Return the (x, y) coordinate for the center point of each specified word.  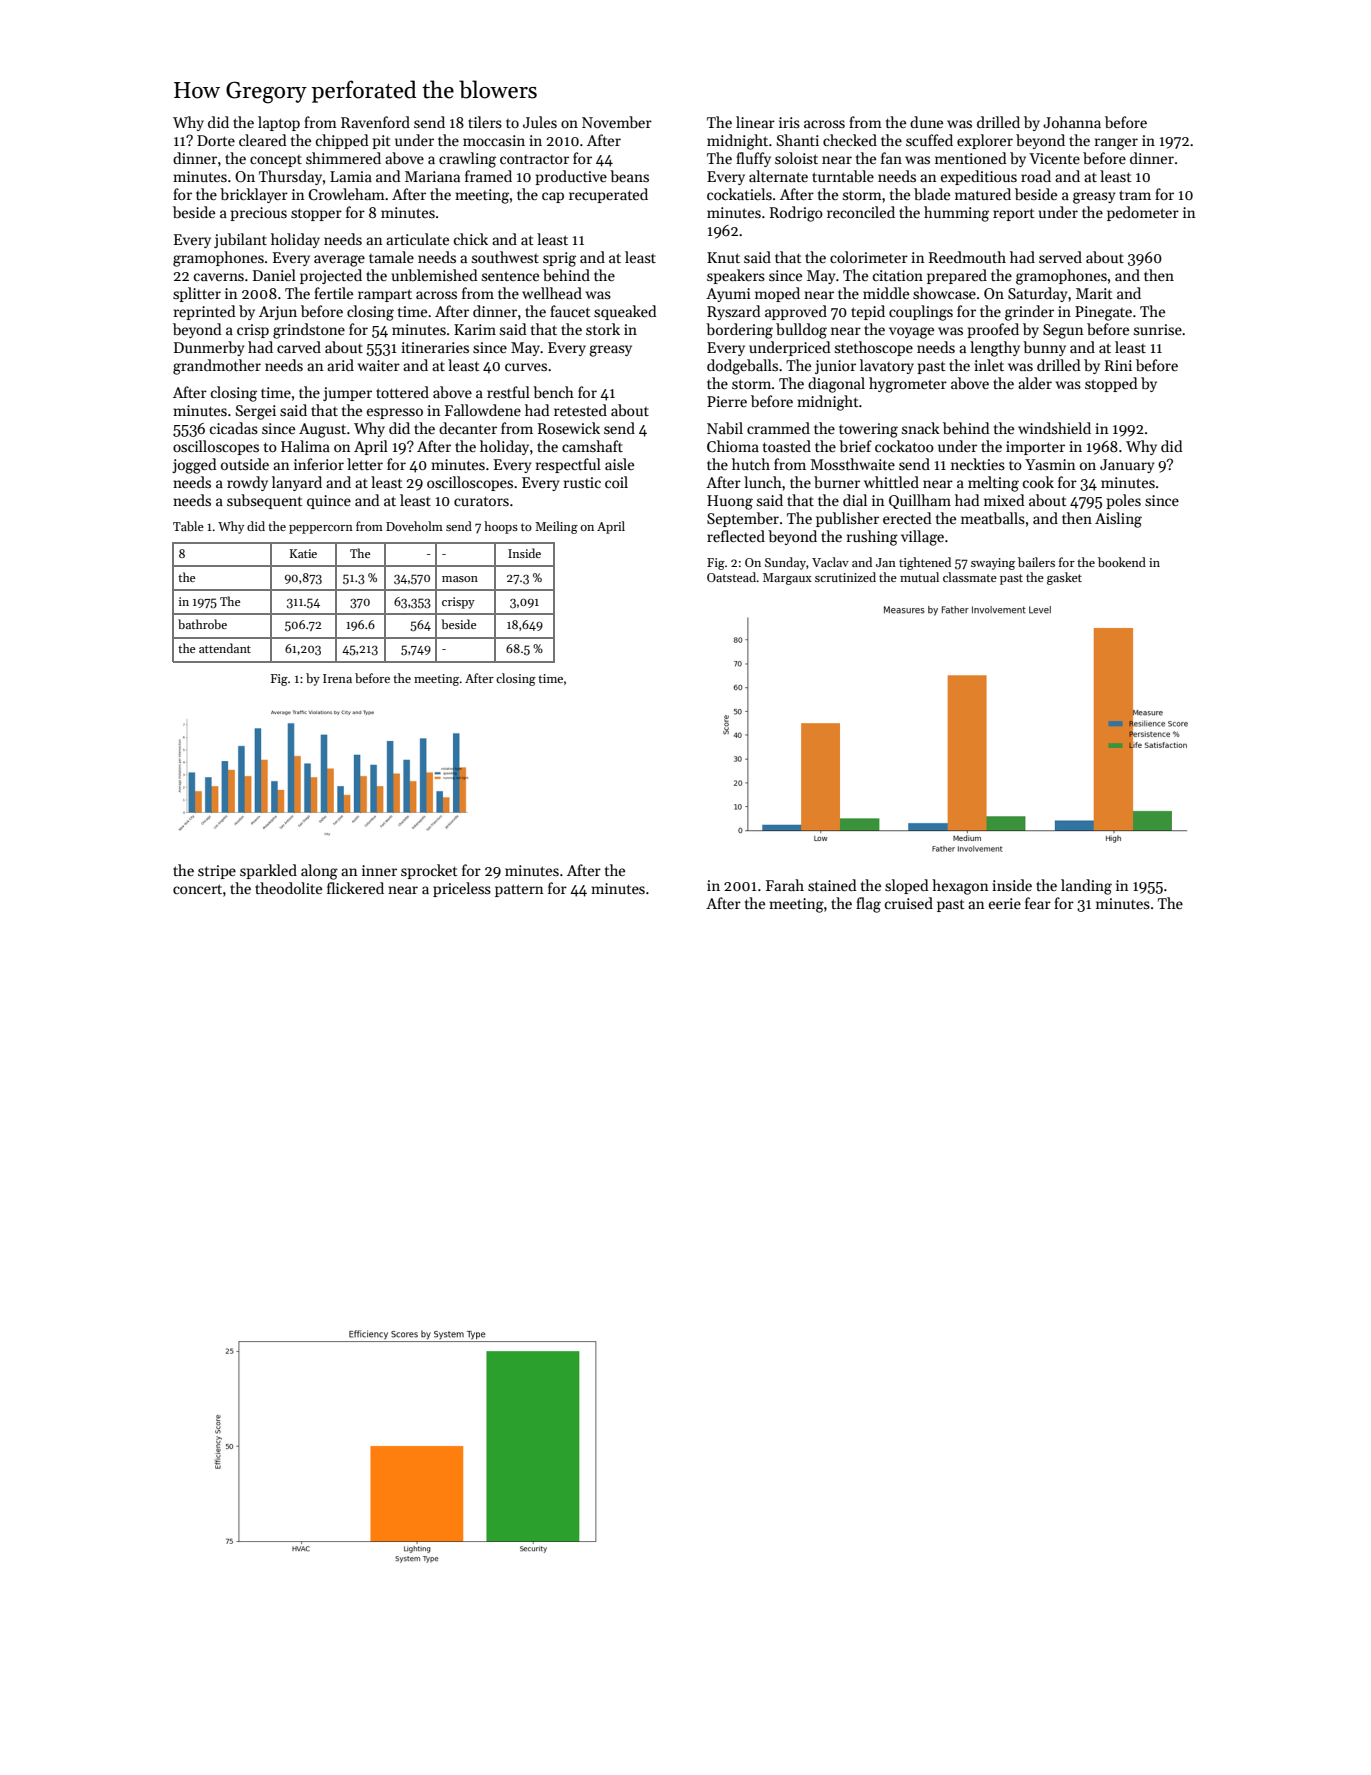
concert (197, 889)
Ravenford (375, 122)
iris (789, 122)
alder (1035, 383)
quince (329, 502)
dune (926, 122)
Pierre (727, 401)
